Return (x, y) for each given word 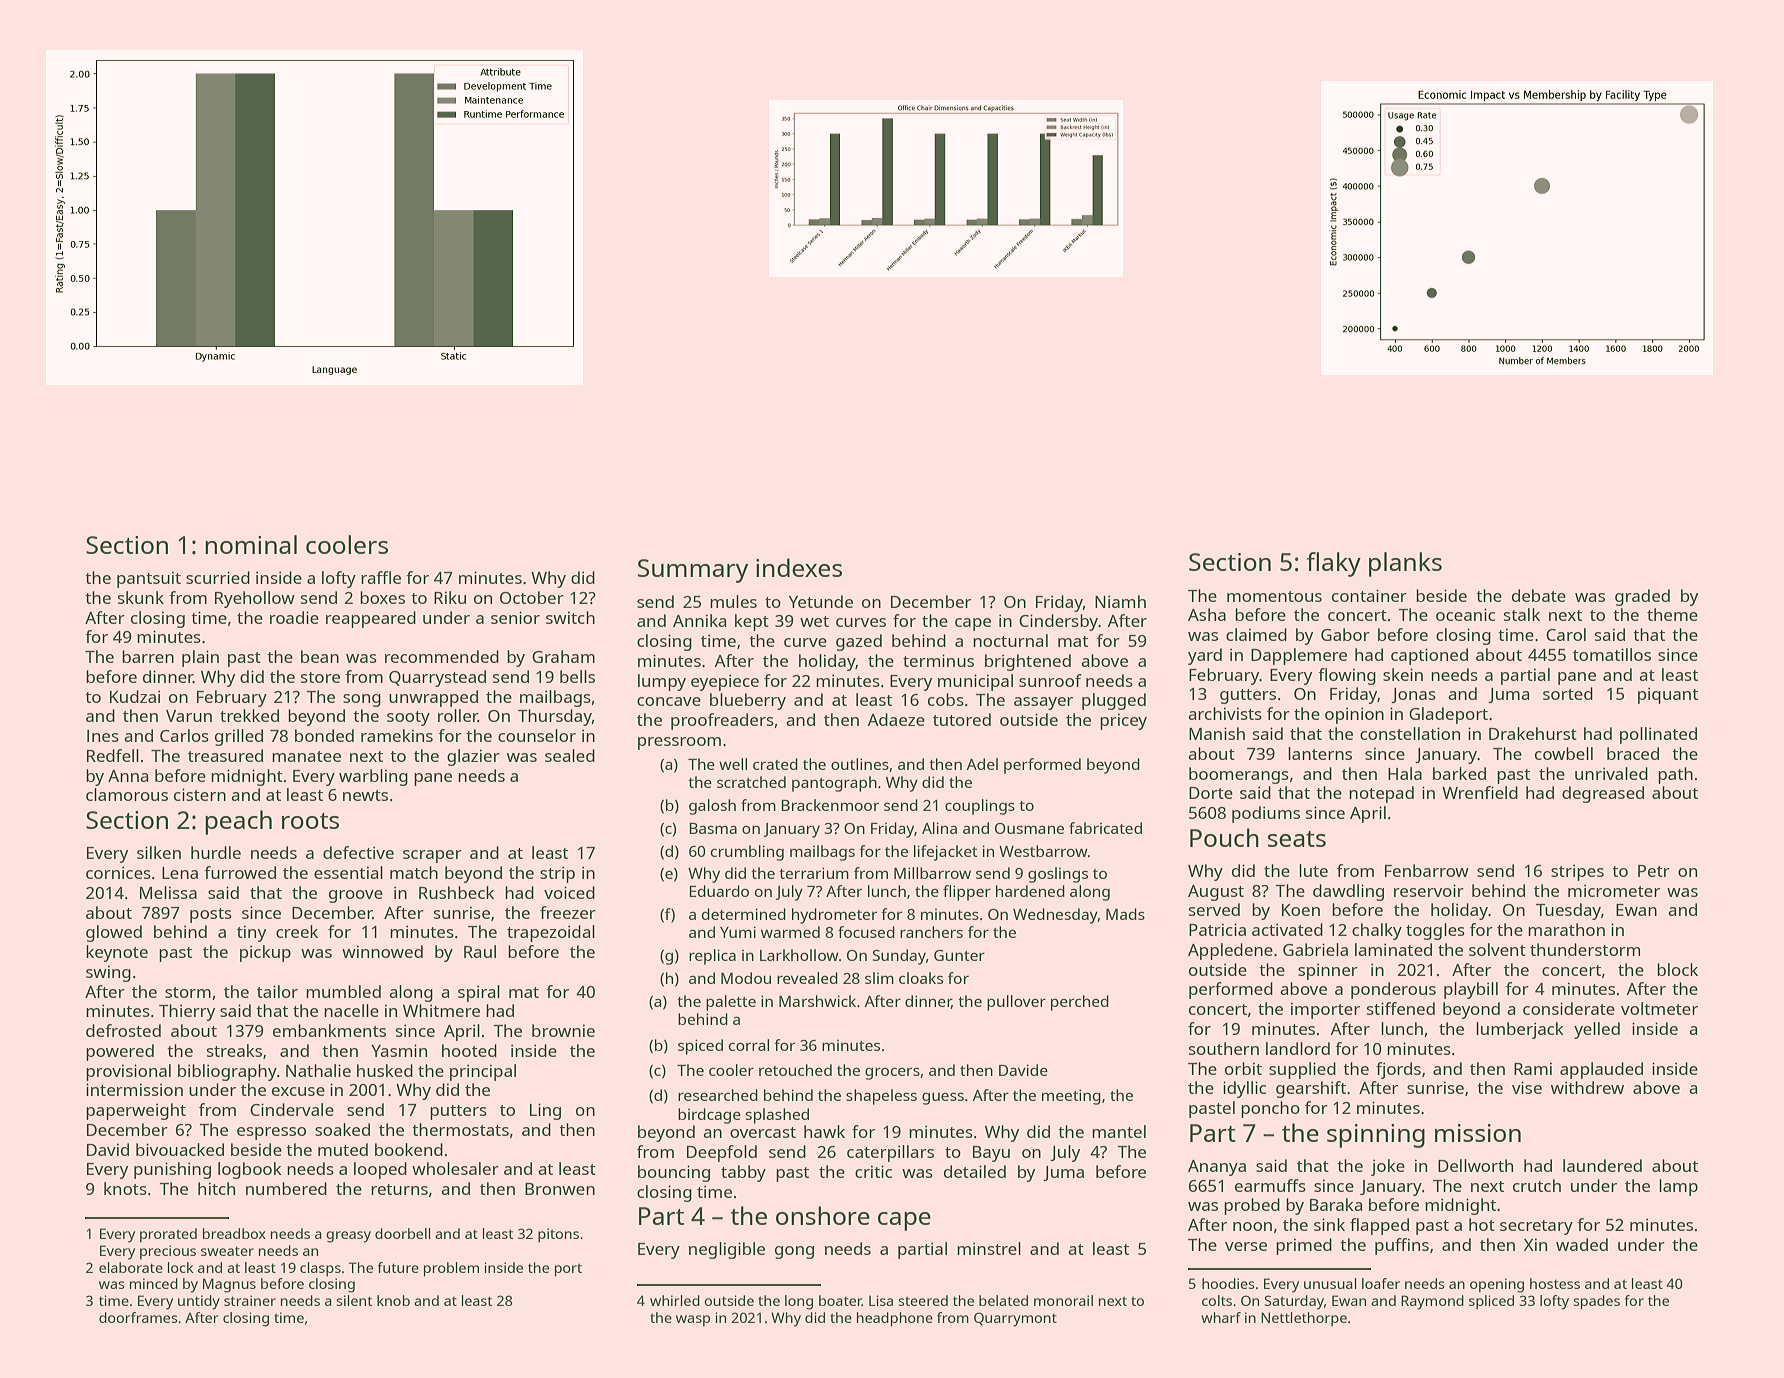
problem (451, 1269)
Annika (699, 620)
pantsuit (149, 579)
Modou (746, 978)
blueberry (748, 701)
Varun (189, 716)
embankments (329, 1030)
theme (1672, 614)
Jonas (1413, 695)
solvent (1497, 949)
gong (794, 1252)
